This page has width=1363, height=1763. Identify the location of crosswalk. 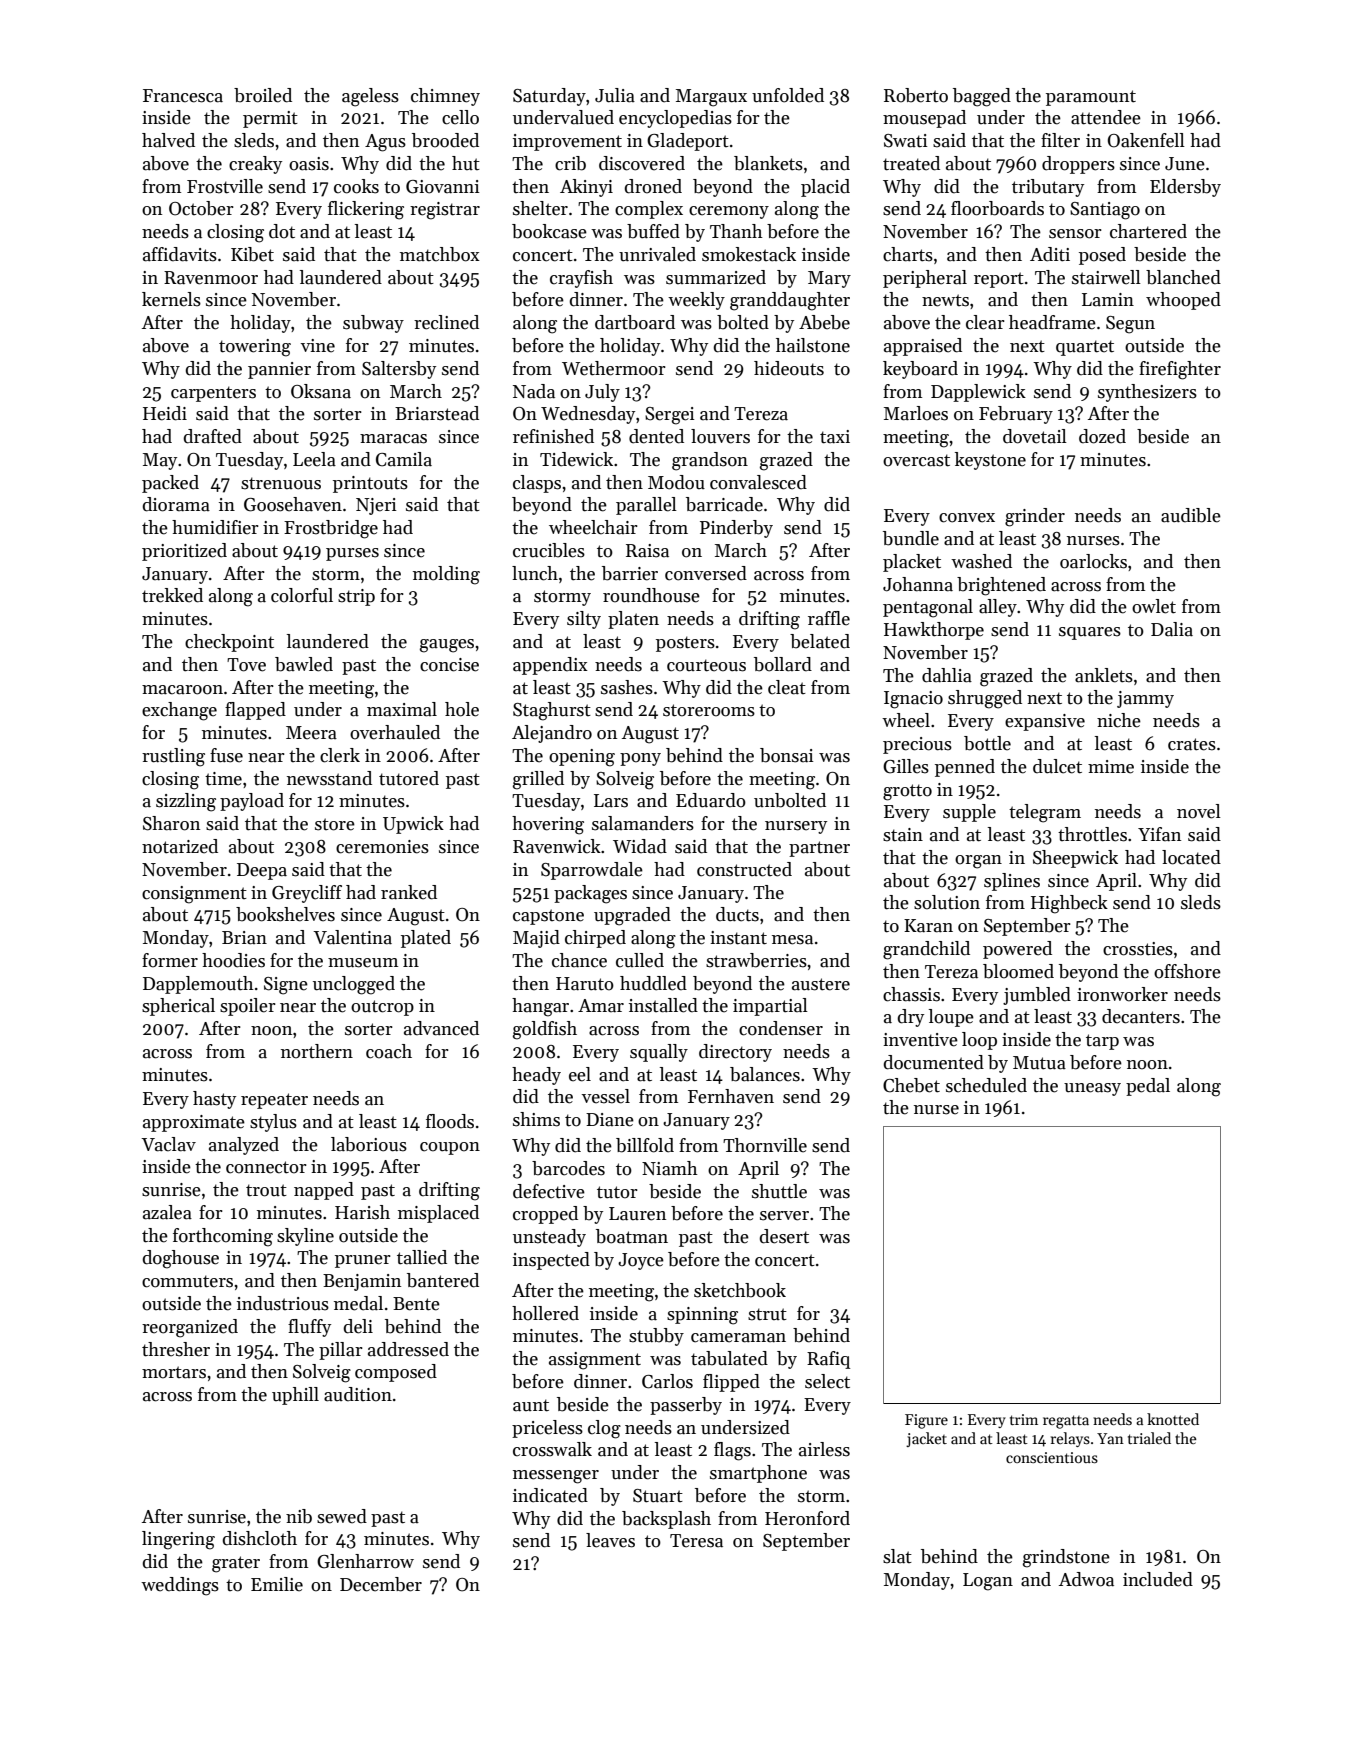
(552, 1449).
